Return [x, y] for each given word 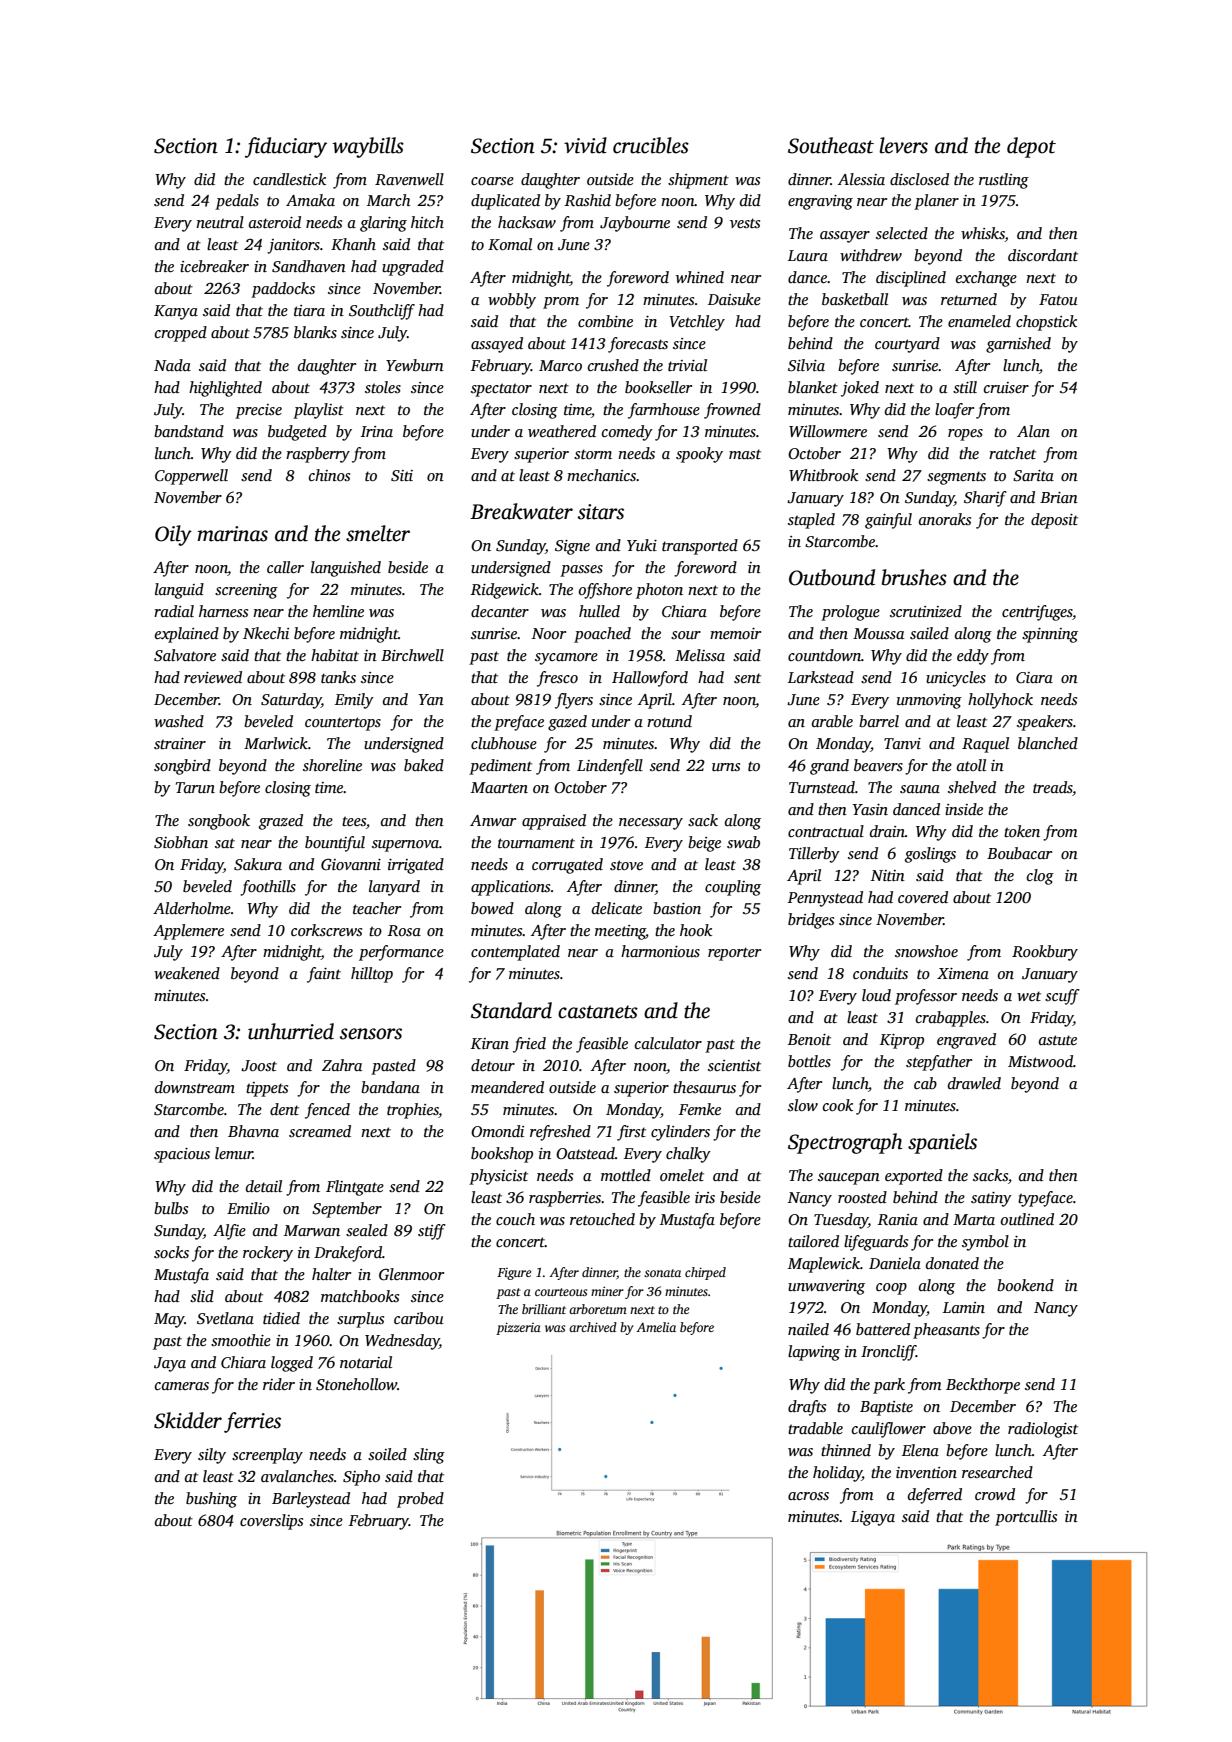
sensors [371, 1034]
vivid [585, 145]
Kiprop [902, 1041]
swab [743, 842]
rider [279, 1384]
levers [903, 145]
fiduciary [286, 147]
